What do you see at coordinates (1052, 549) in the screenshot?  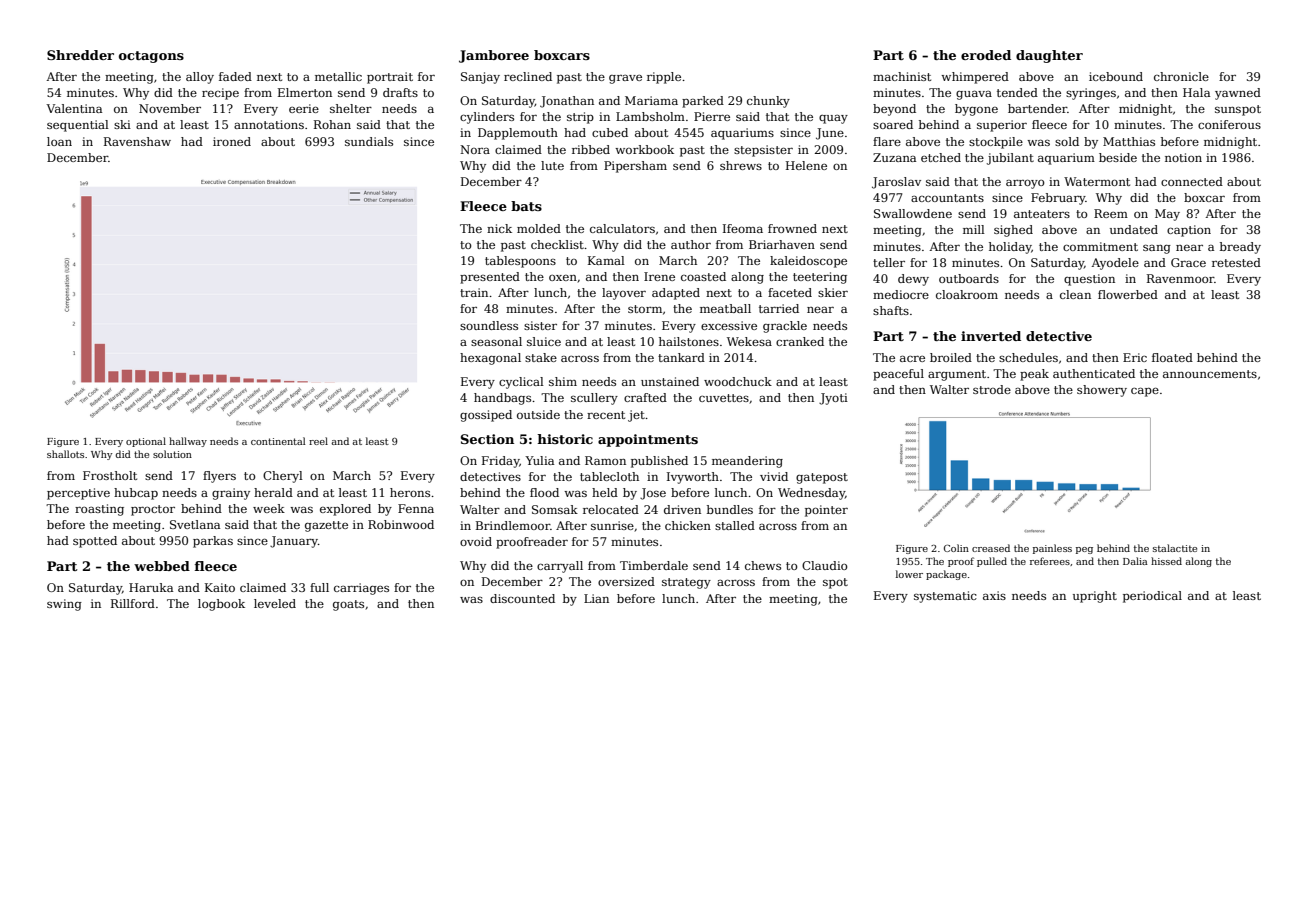 I see `painless` at bounding box center [1052, 549].
